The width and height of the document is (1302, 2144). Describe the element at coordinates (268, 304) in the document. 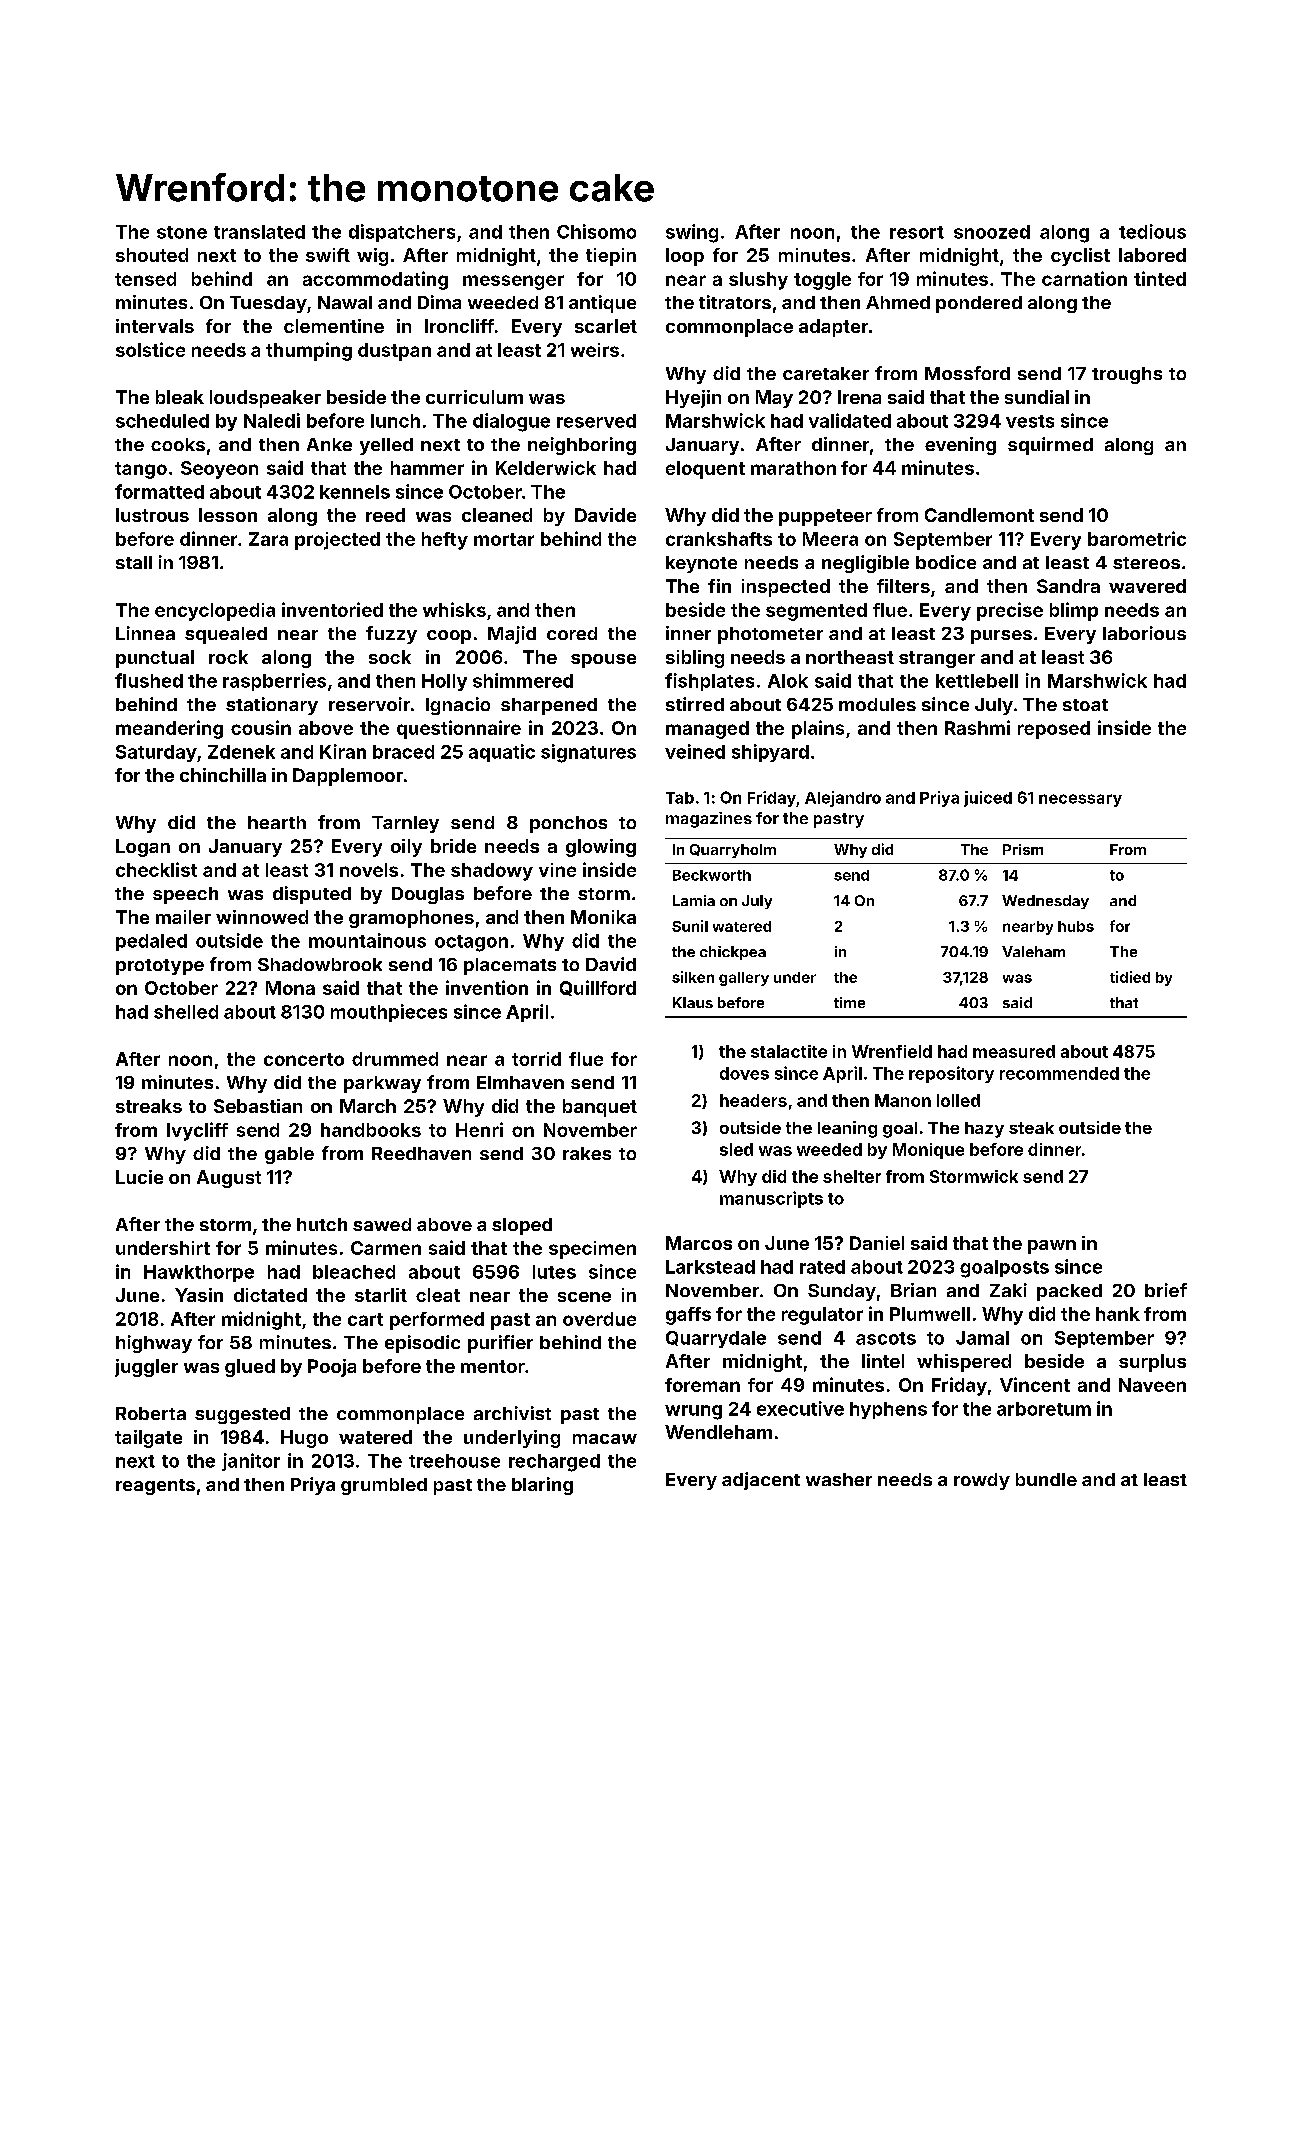

I see `Tuesday` at that location.
